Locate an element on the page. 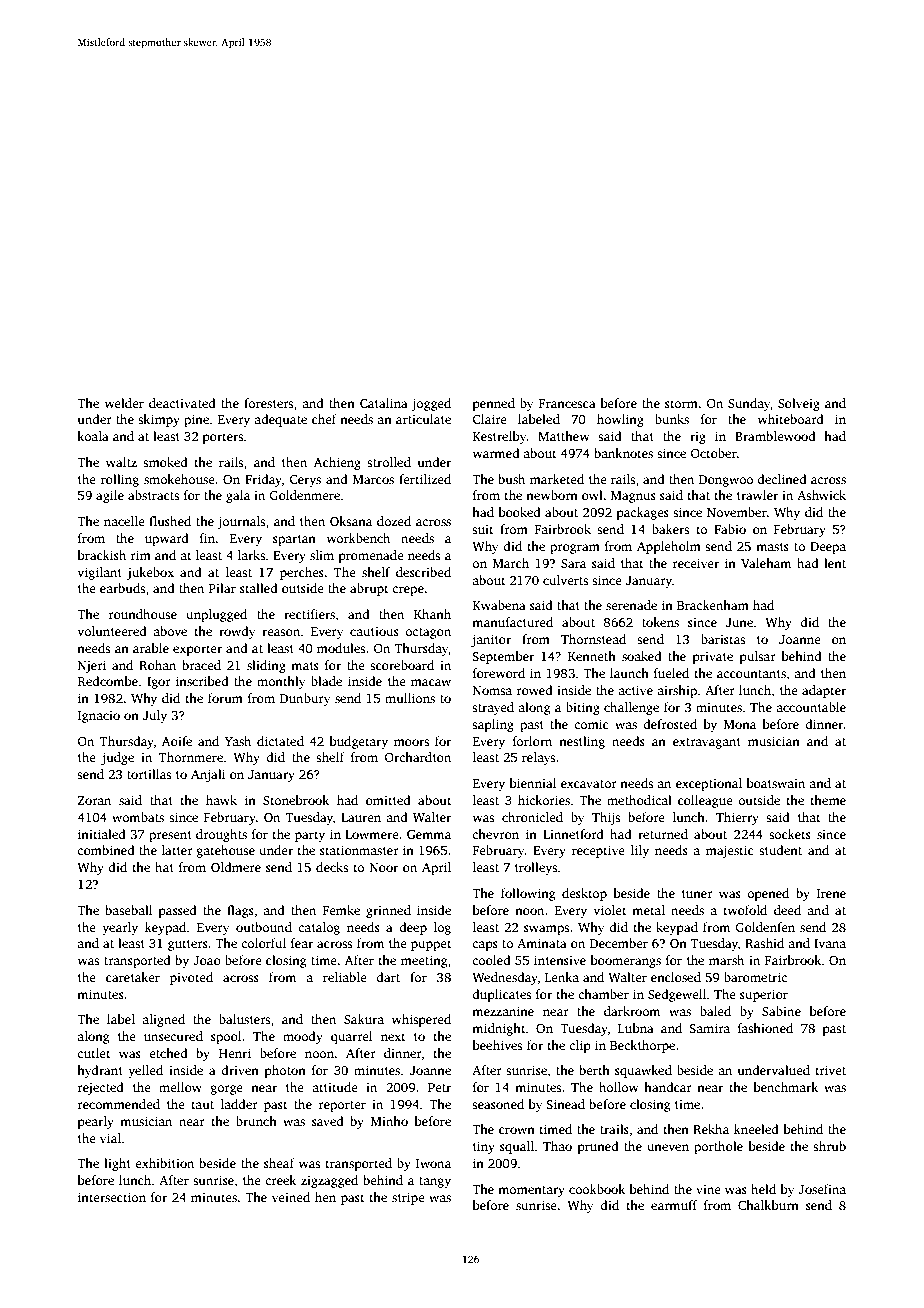 Image resolution: width=924 pixels, height=1308 pixels. porters is located at coordinates (223, 438).
